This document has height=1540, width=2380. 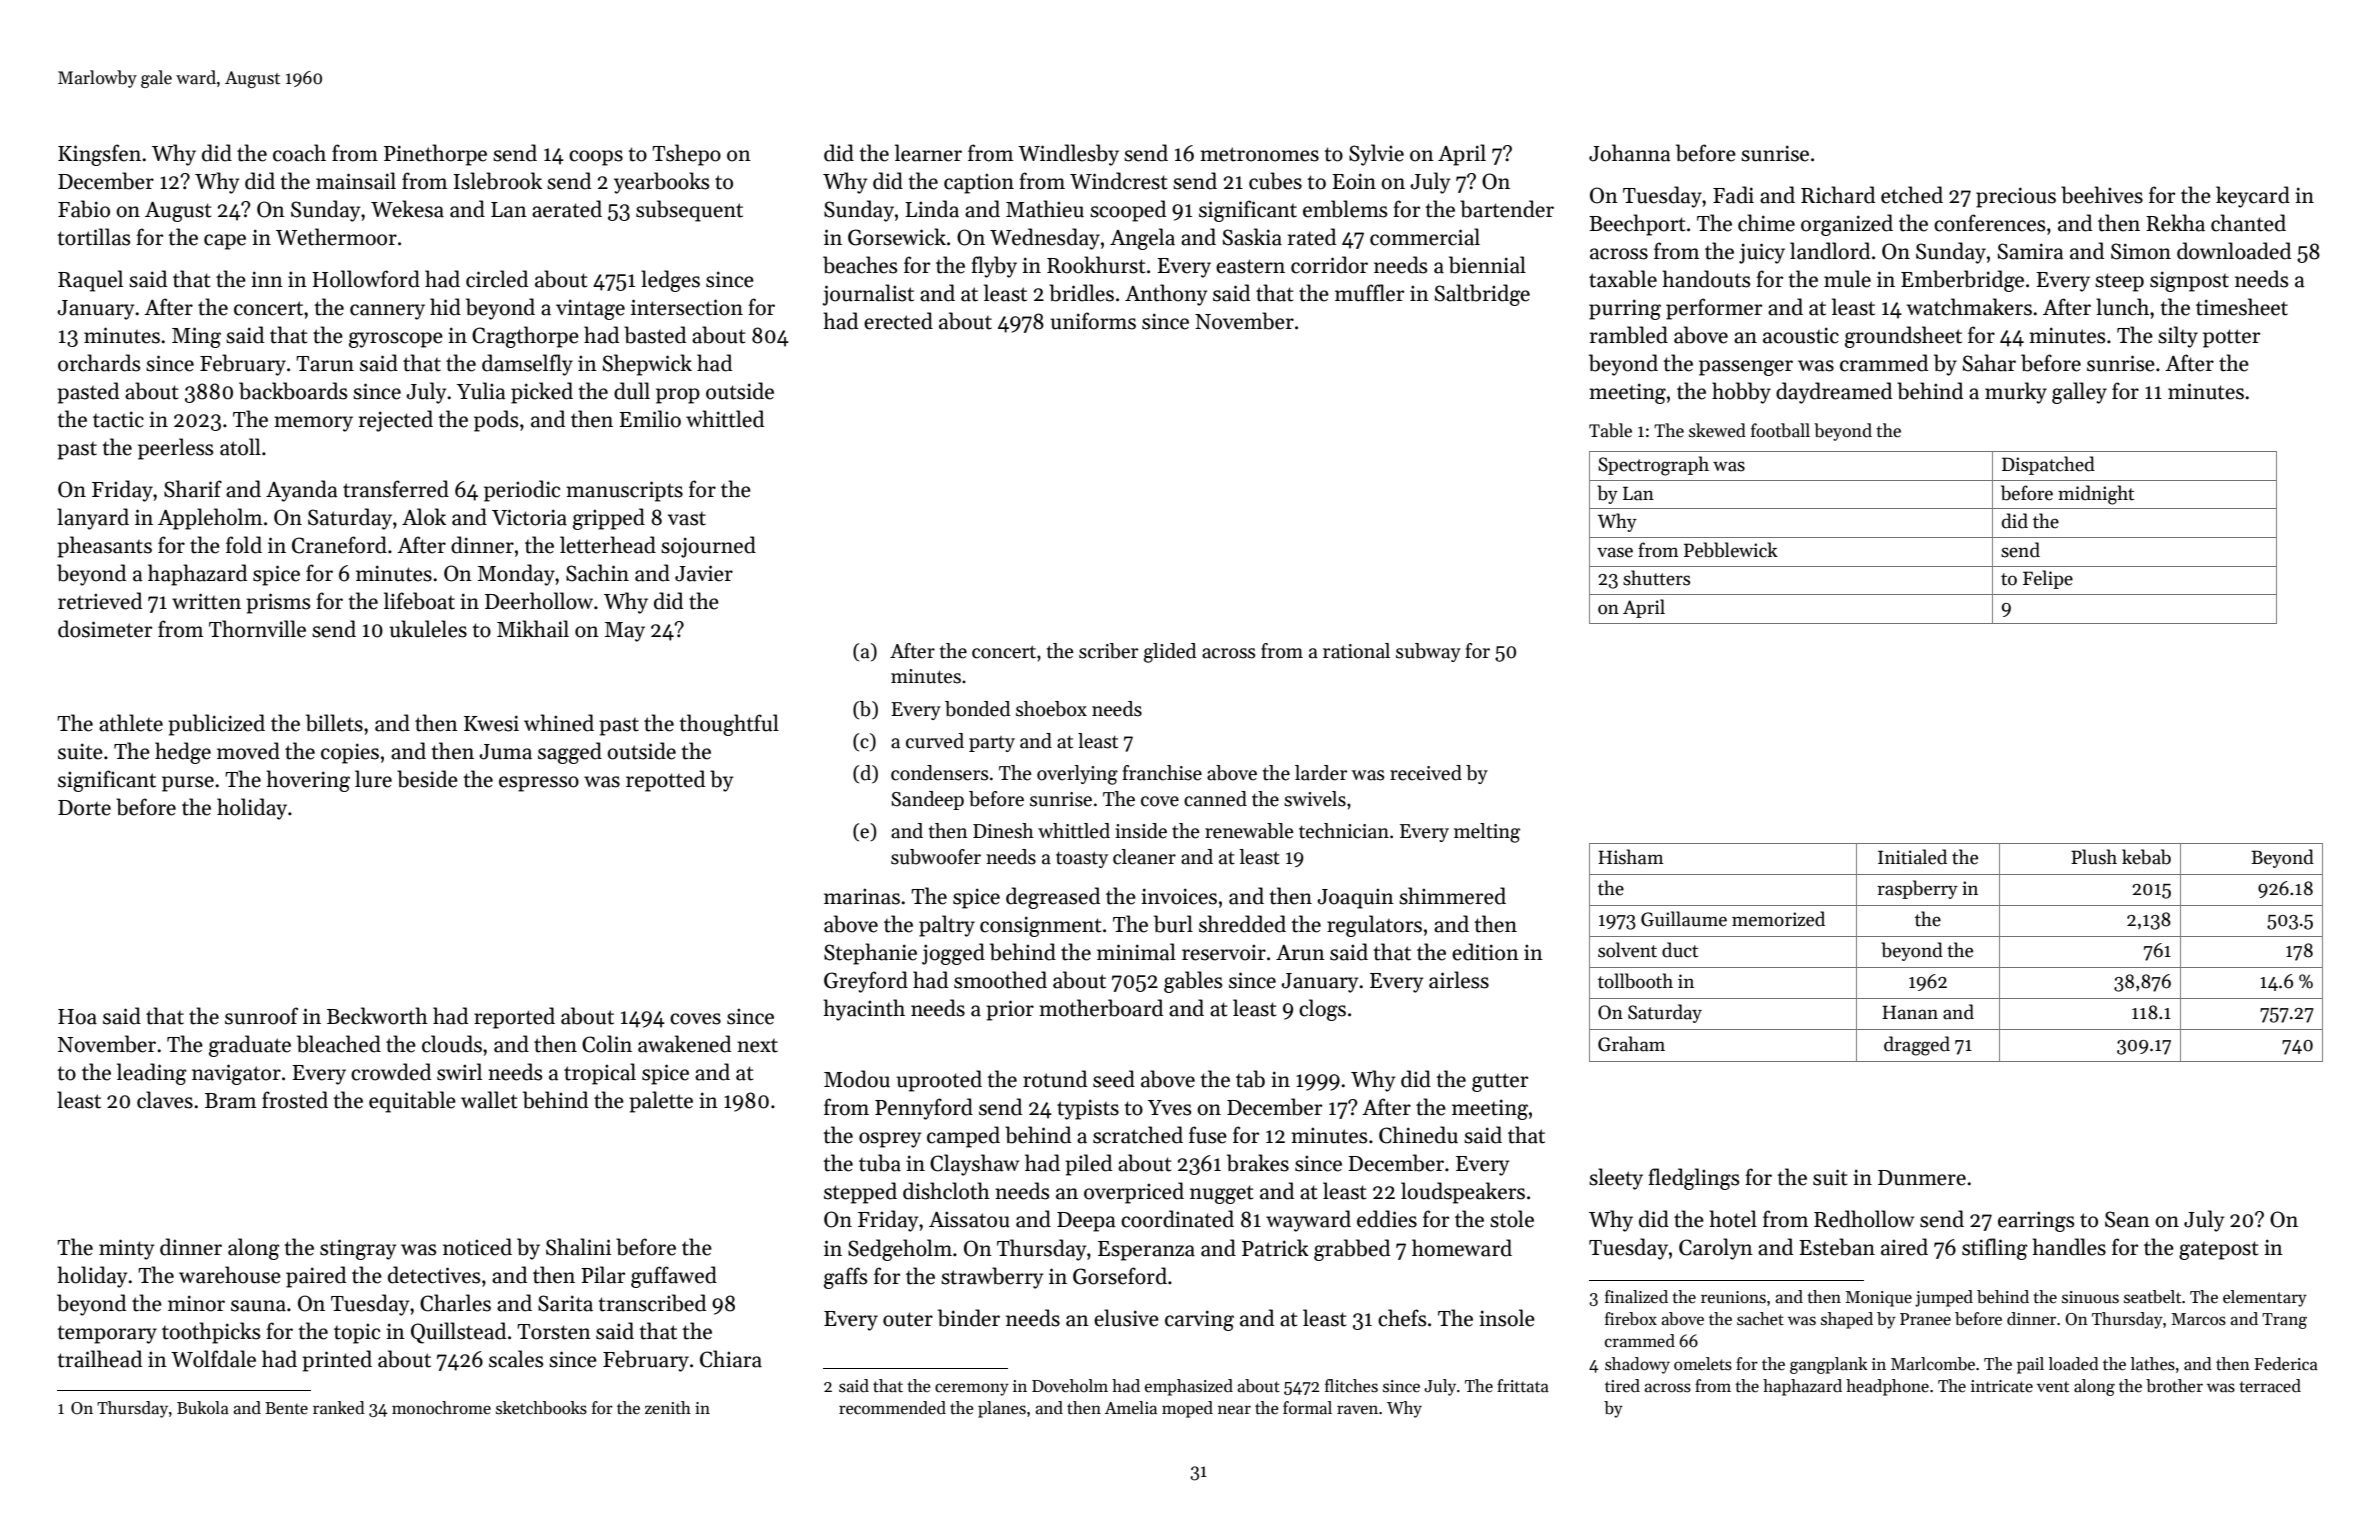 I want to click on paltry, so click(x=947, y=926).
